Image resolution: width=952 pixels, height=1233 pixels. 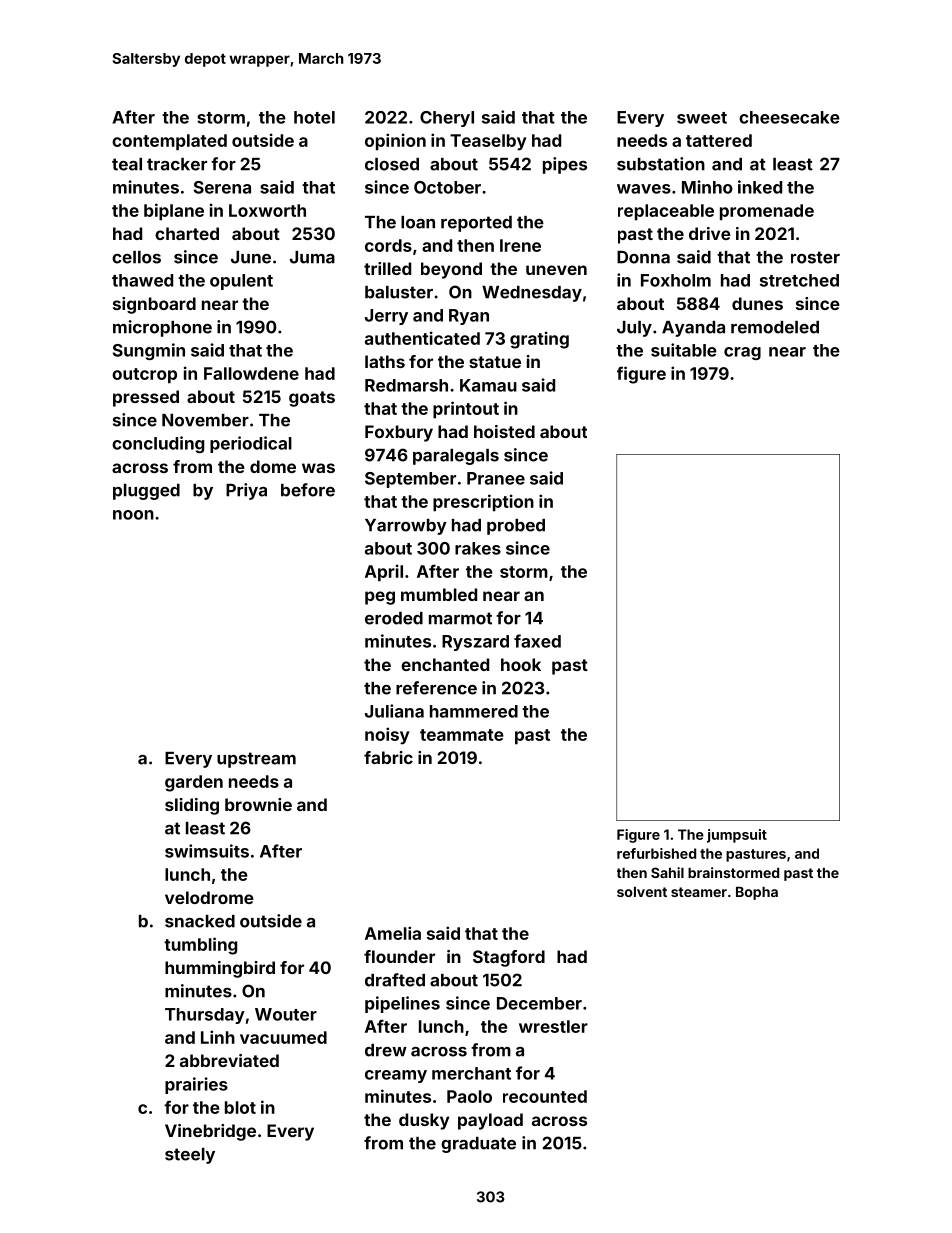 I want to click on jumpsuit, so click(x=737, y=836).
